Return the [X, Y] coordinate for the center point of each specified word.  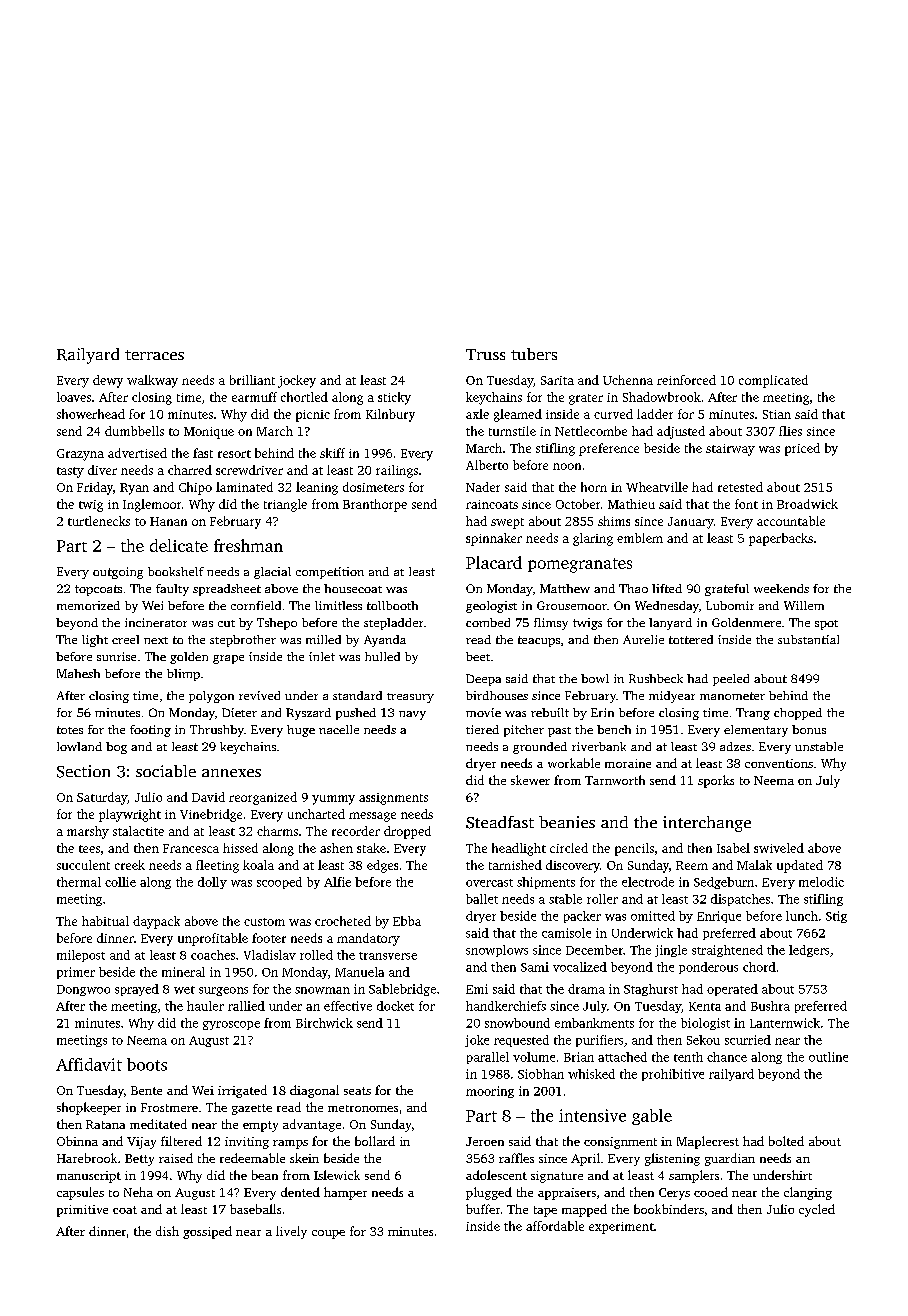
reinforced [686, 380]
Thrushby [217, 731]
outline [828, 1057]
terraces [154, 355]
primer [76, 973]
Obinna [77, 1141]
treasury [410, 698]
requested [521, 1041]
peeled [731, 680]
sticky [394, 398]
